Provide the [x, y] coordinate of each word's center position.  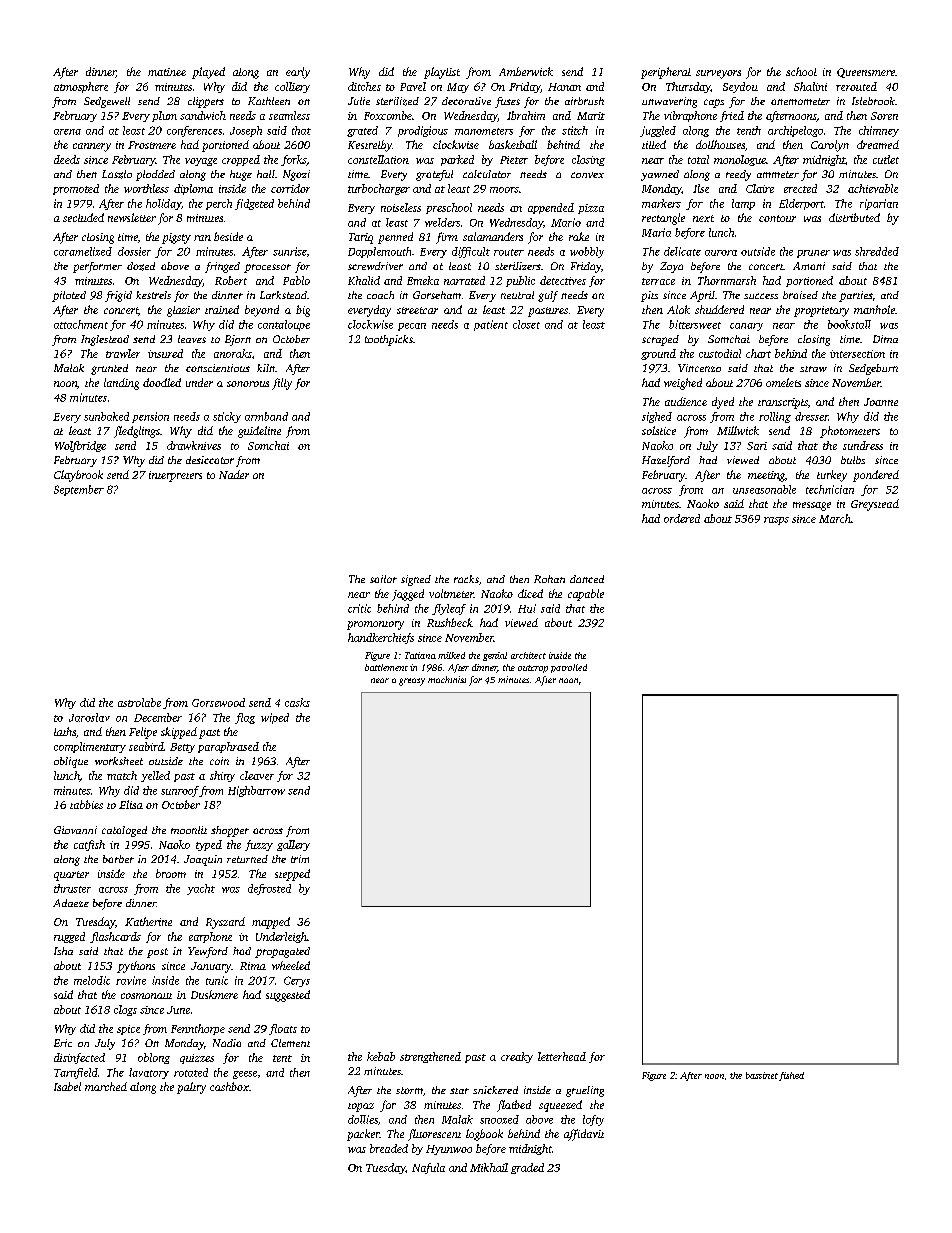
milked [451, 655]
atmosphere [81, 87]
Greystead [875, 505]
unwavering [669, 102]
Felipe [143, 733]
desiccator [210, 460]
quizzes [197, 1059]
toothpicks [389, 340]
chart [758, 353]
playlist [442, 73]
